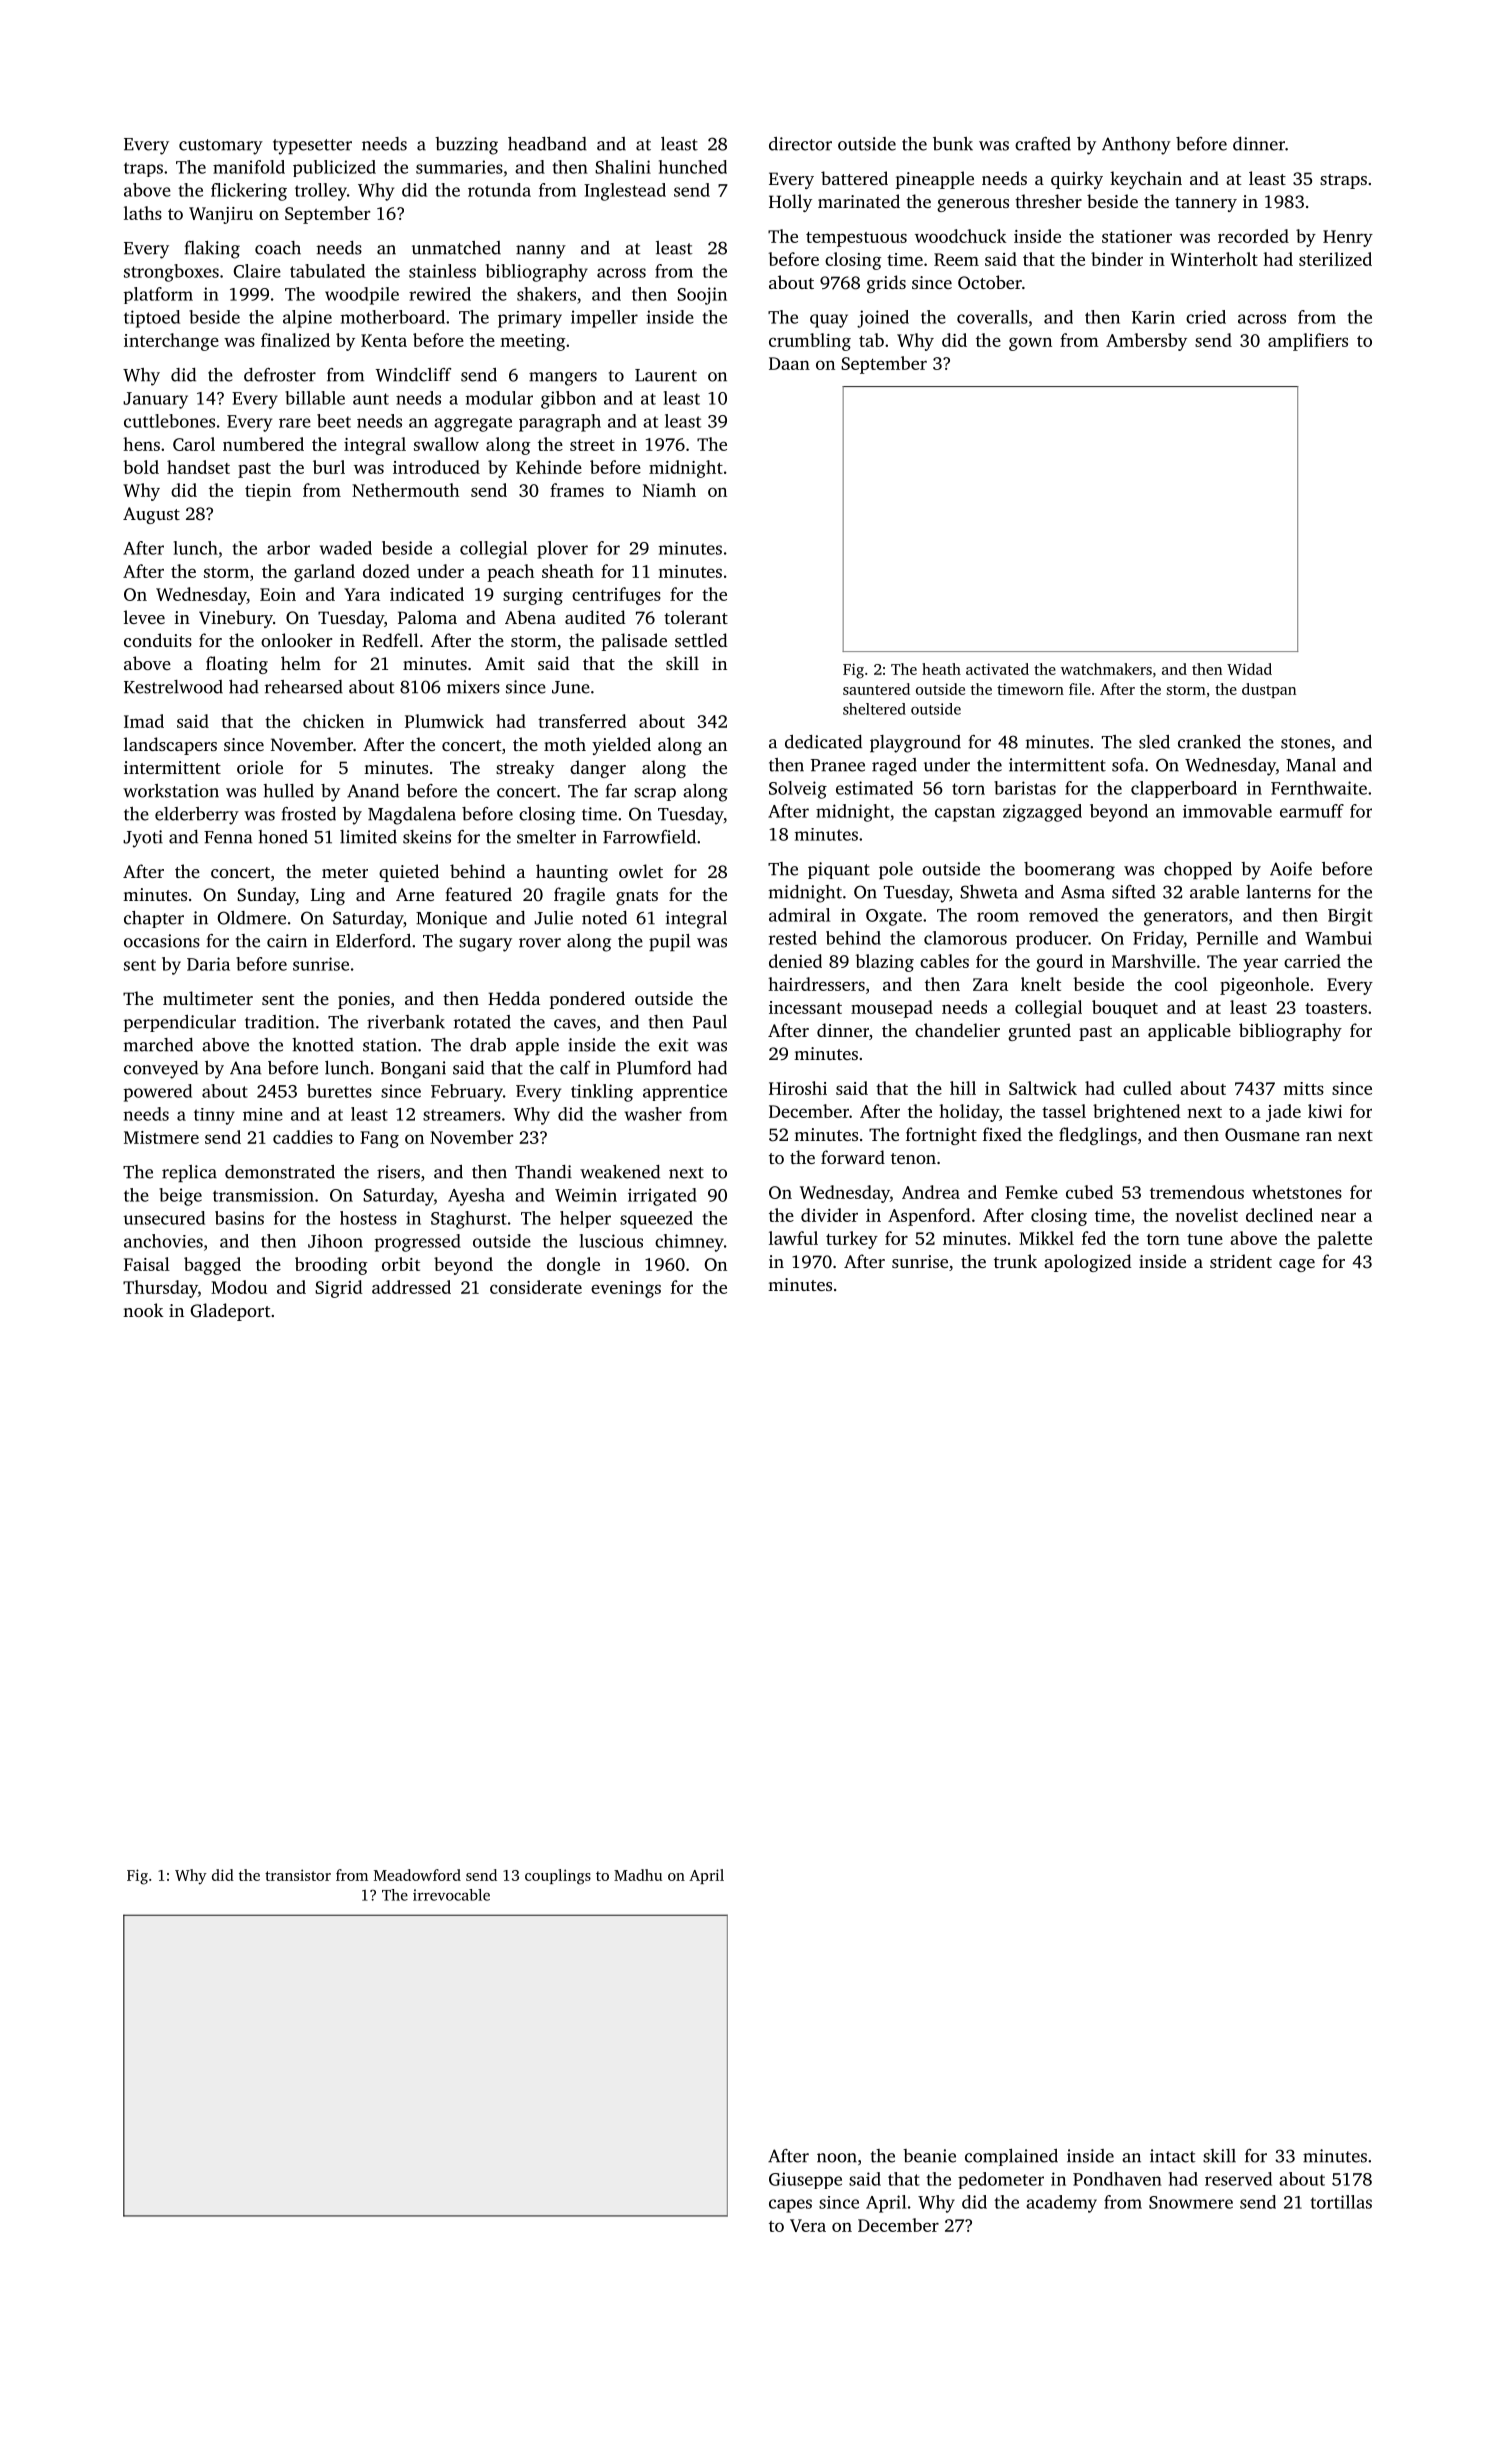  Describe the element at coordinates (1297, 1265) in the image. I see `cage` at that location.
